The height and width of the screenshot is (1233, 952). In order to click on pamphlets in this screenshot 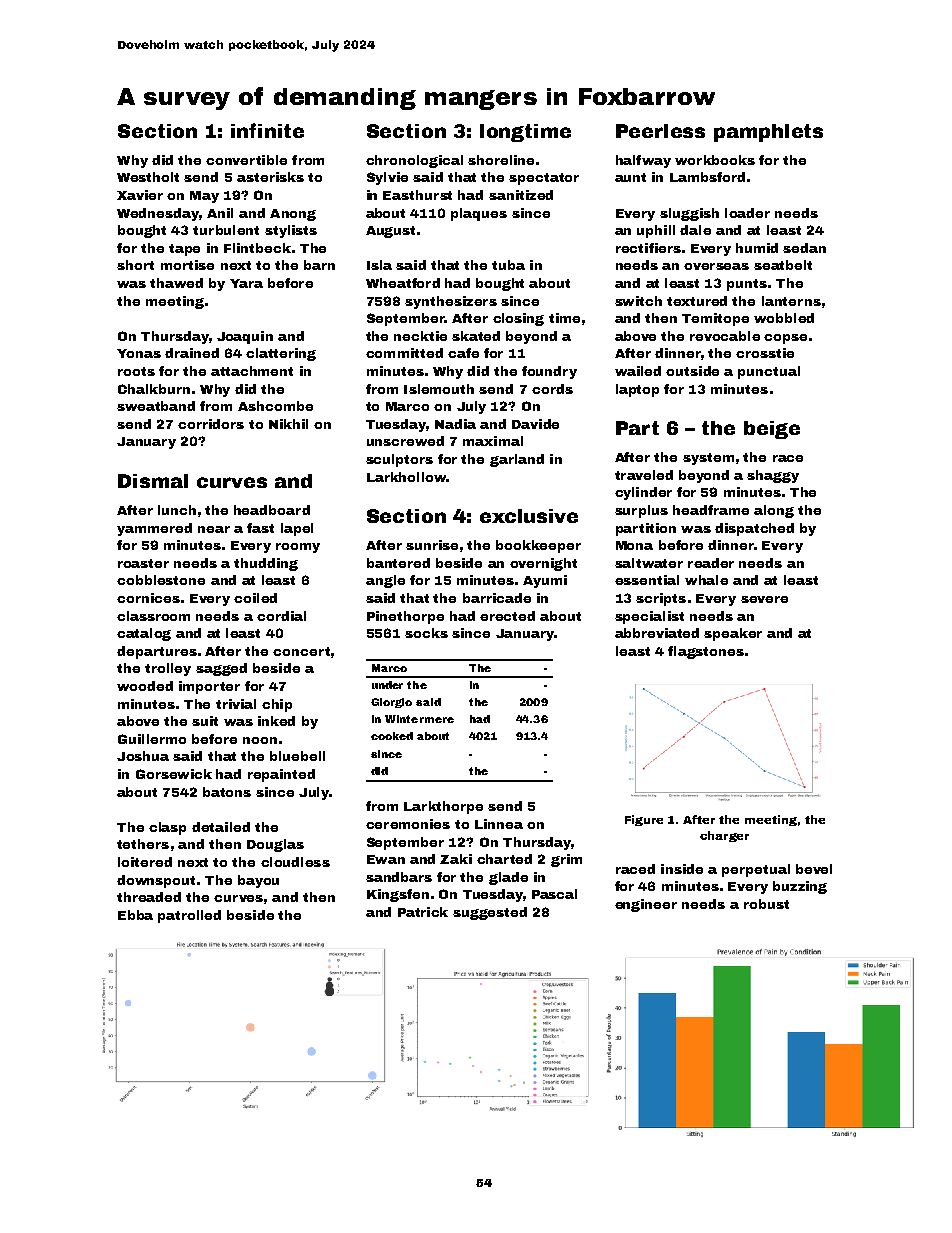, I will do `click(768, 133)`.
